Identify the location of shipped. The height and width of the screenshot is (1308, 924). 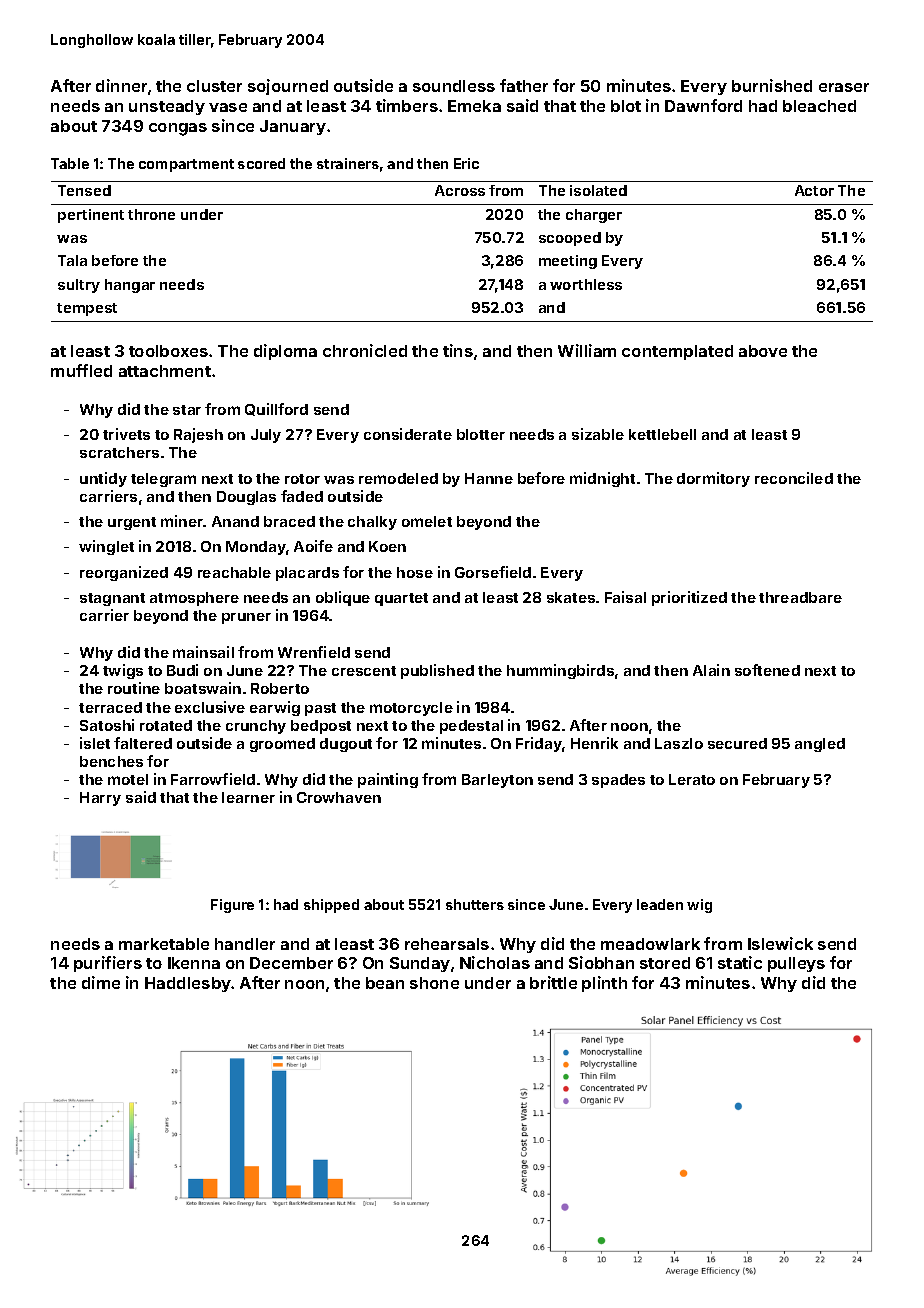
(331, 906).
